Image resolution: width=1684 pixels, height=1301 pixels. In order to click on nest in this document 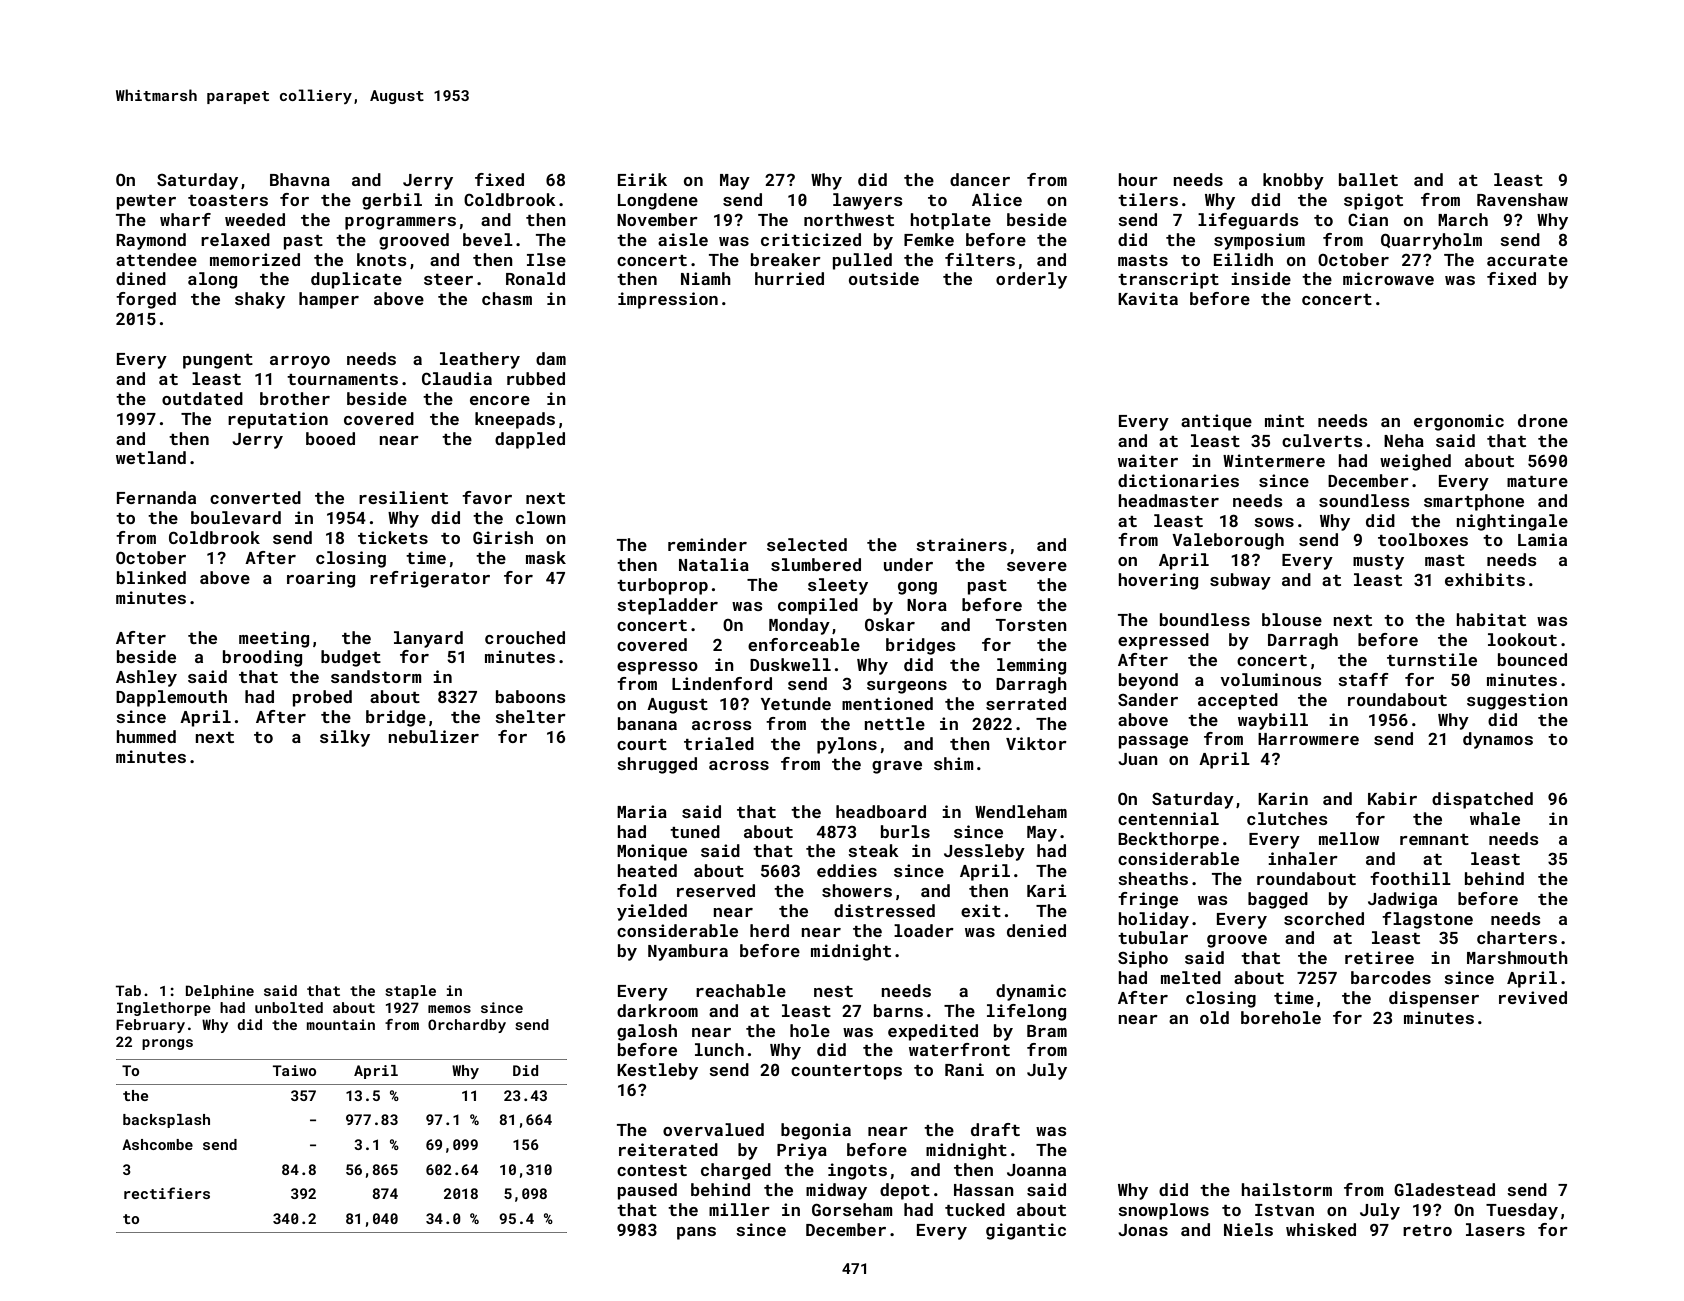, I will do `click(833, 991)`.
